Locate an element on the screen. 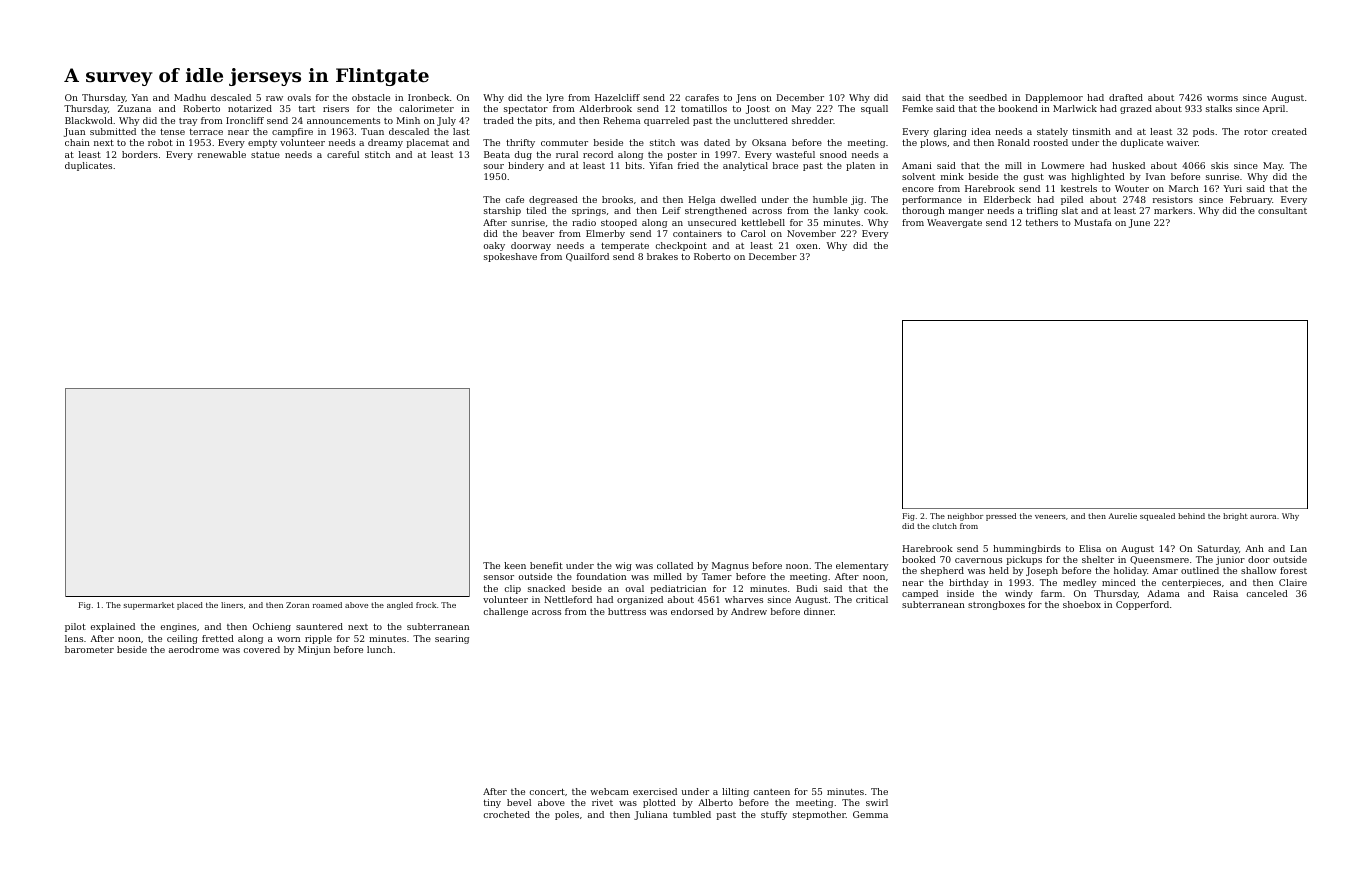  oxen is located at coordinates (807, 246).
